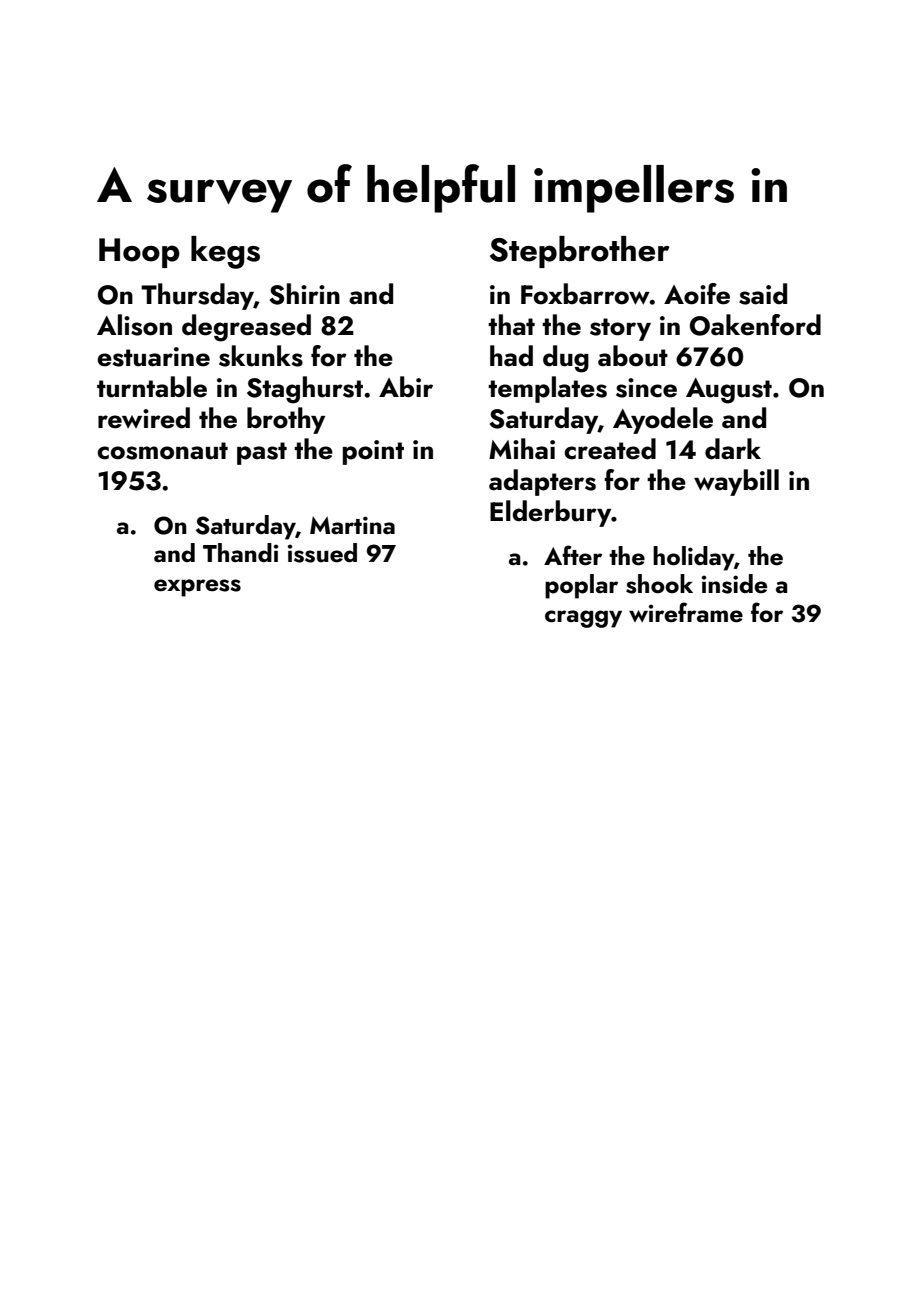 The height and width of the document is (1311, 924). Describe the element at coordinates (697, 294) in the document. I see `Aoife` at that location.
